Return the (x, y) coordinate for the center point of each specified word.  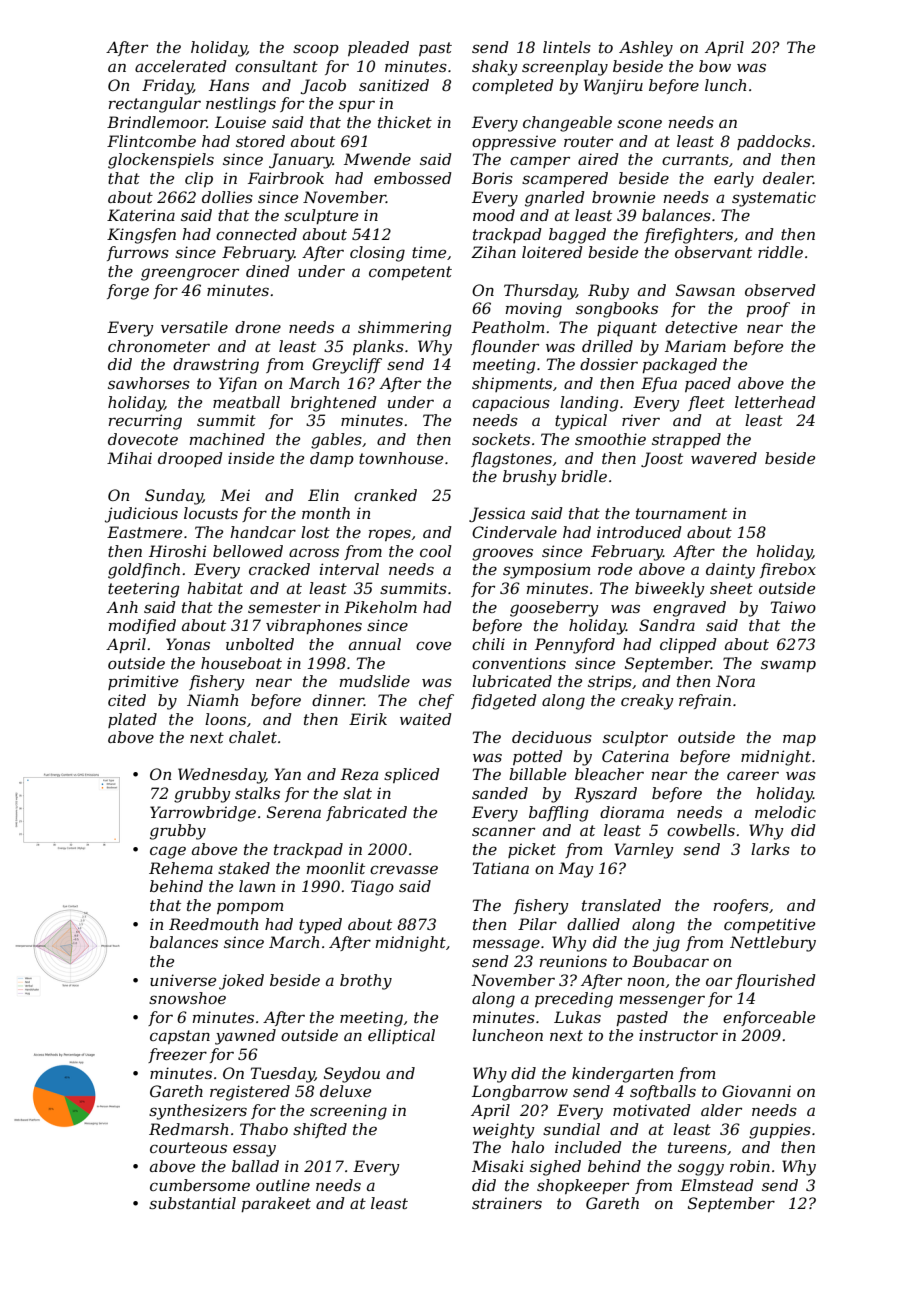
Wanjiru (613, 87)
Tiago (372, 888)
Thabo (264, 1129)
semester (284, 607)
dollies (227, 197)
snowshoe (187, 998)
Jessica (497, 514)
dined (268, 271)
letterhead (775, 402)
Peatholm (508, 327)
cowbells (701, 830)
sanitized (394, 85)
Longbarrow (520, 1093)
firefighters (688, 236)
